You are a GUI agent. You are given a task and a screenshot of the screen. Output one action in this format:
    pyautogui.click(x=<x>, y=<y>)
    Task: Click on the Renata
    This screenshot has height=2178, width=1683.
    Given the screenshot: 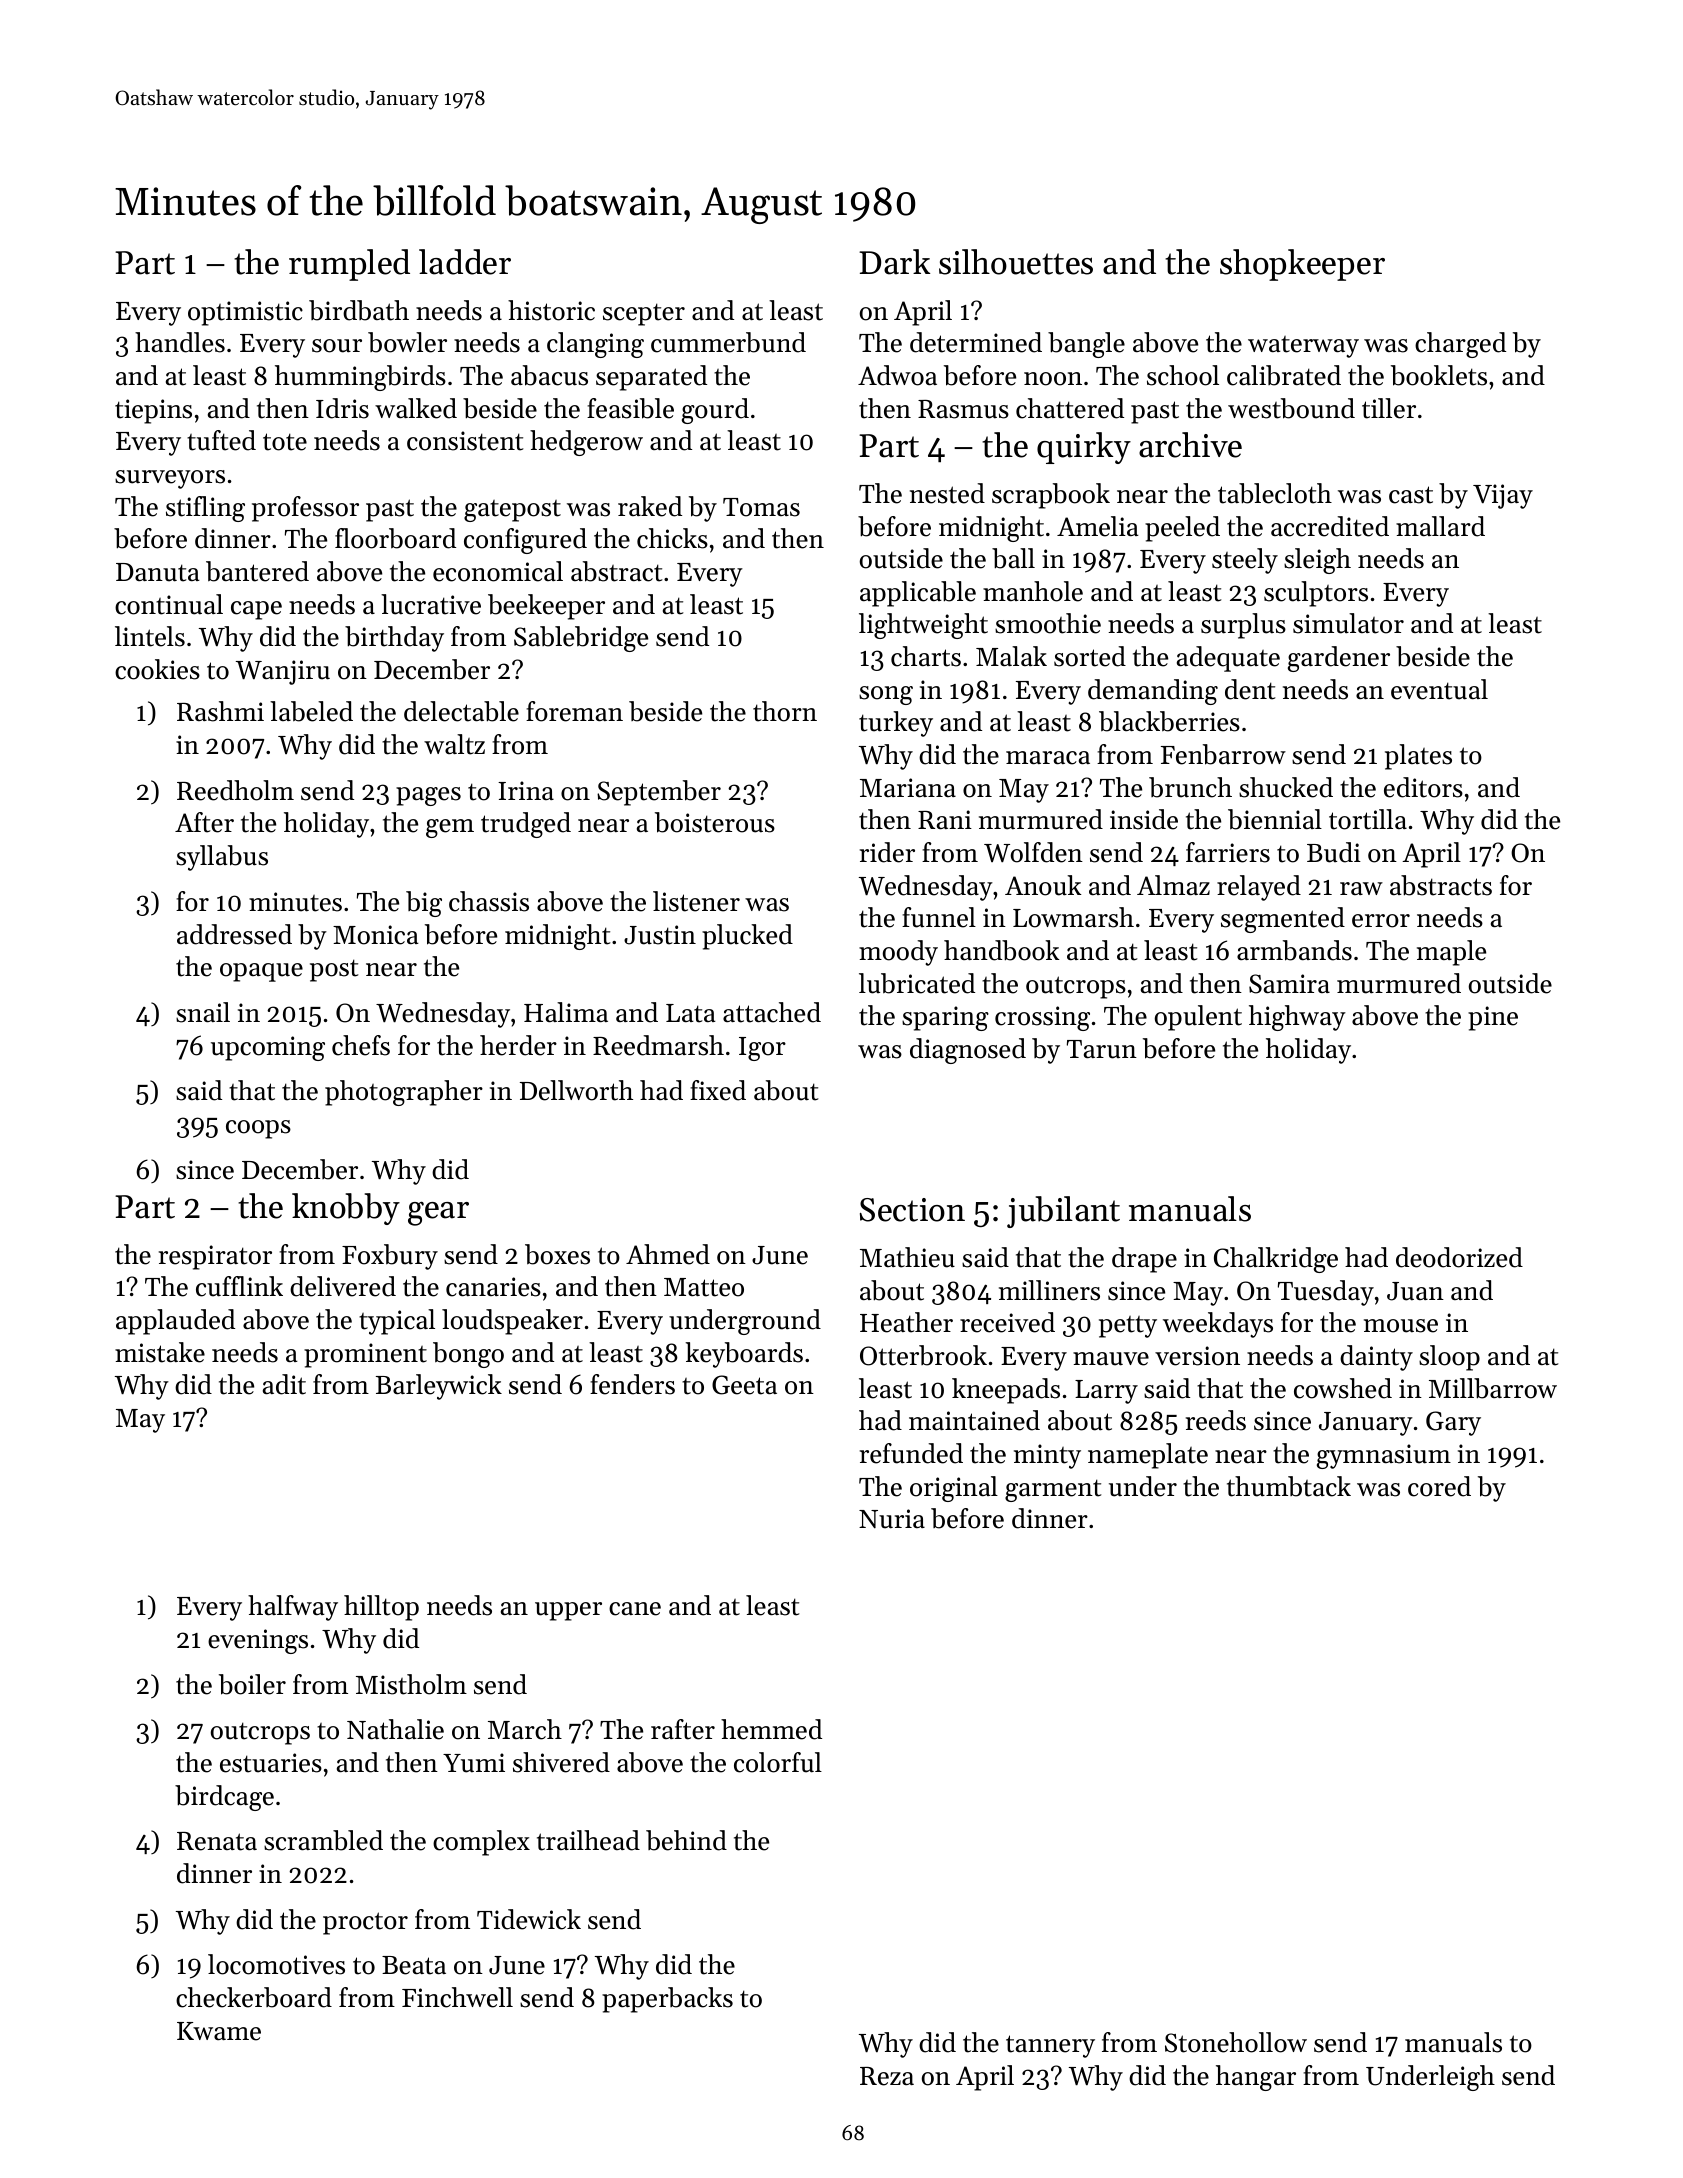 What is the action you would take?
    pyautogui.click(x=217, y=1841)
